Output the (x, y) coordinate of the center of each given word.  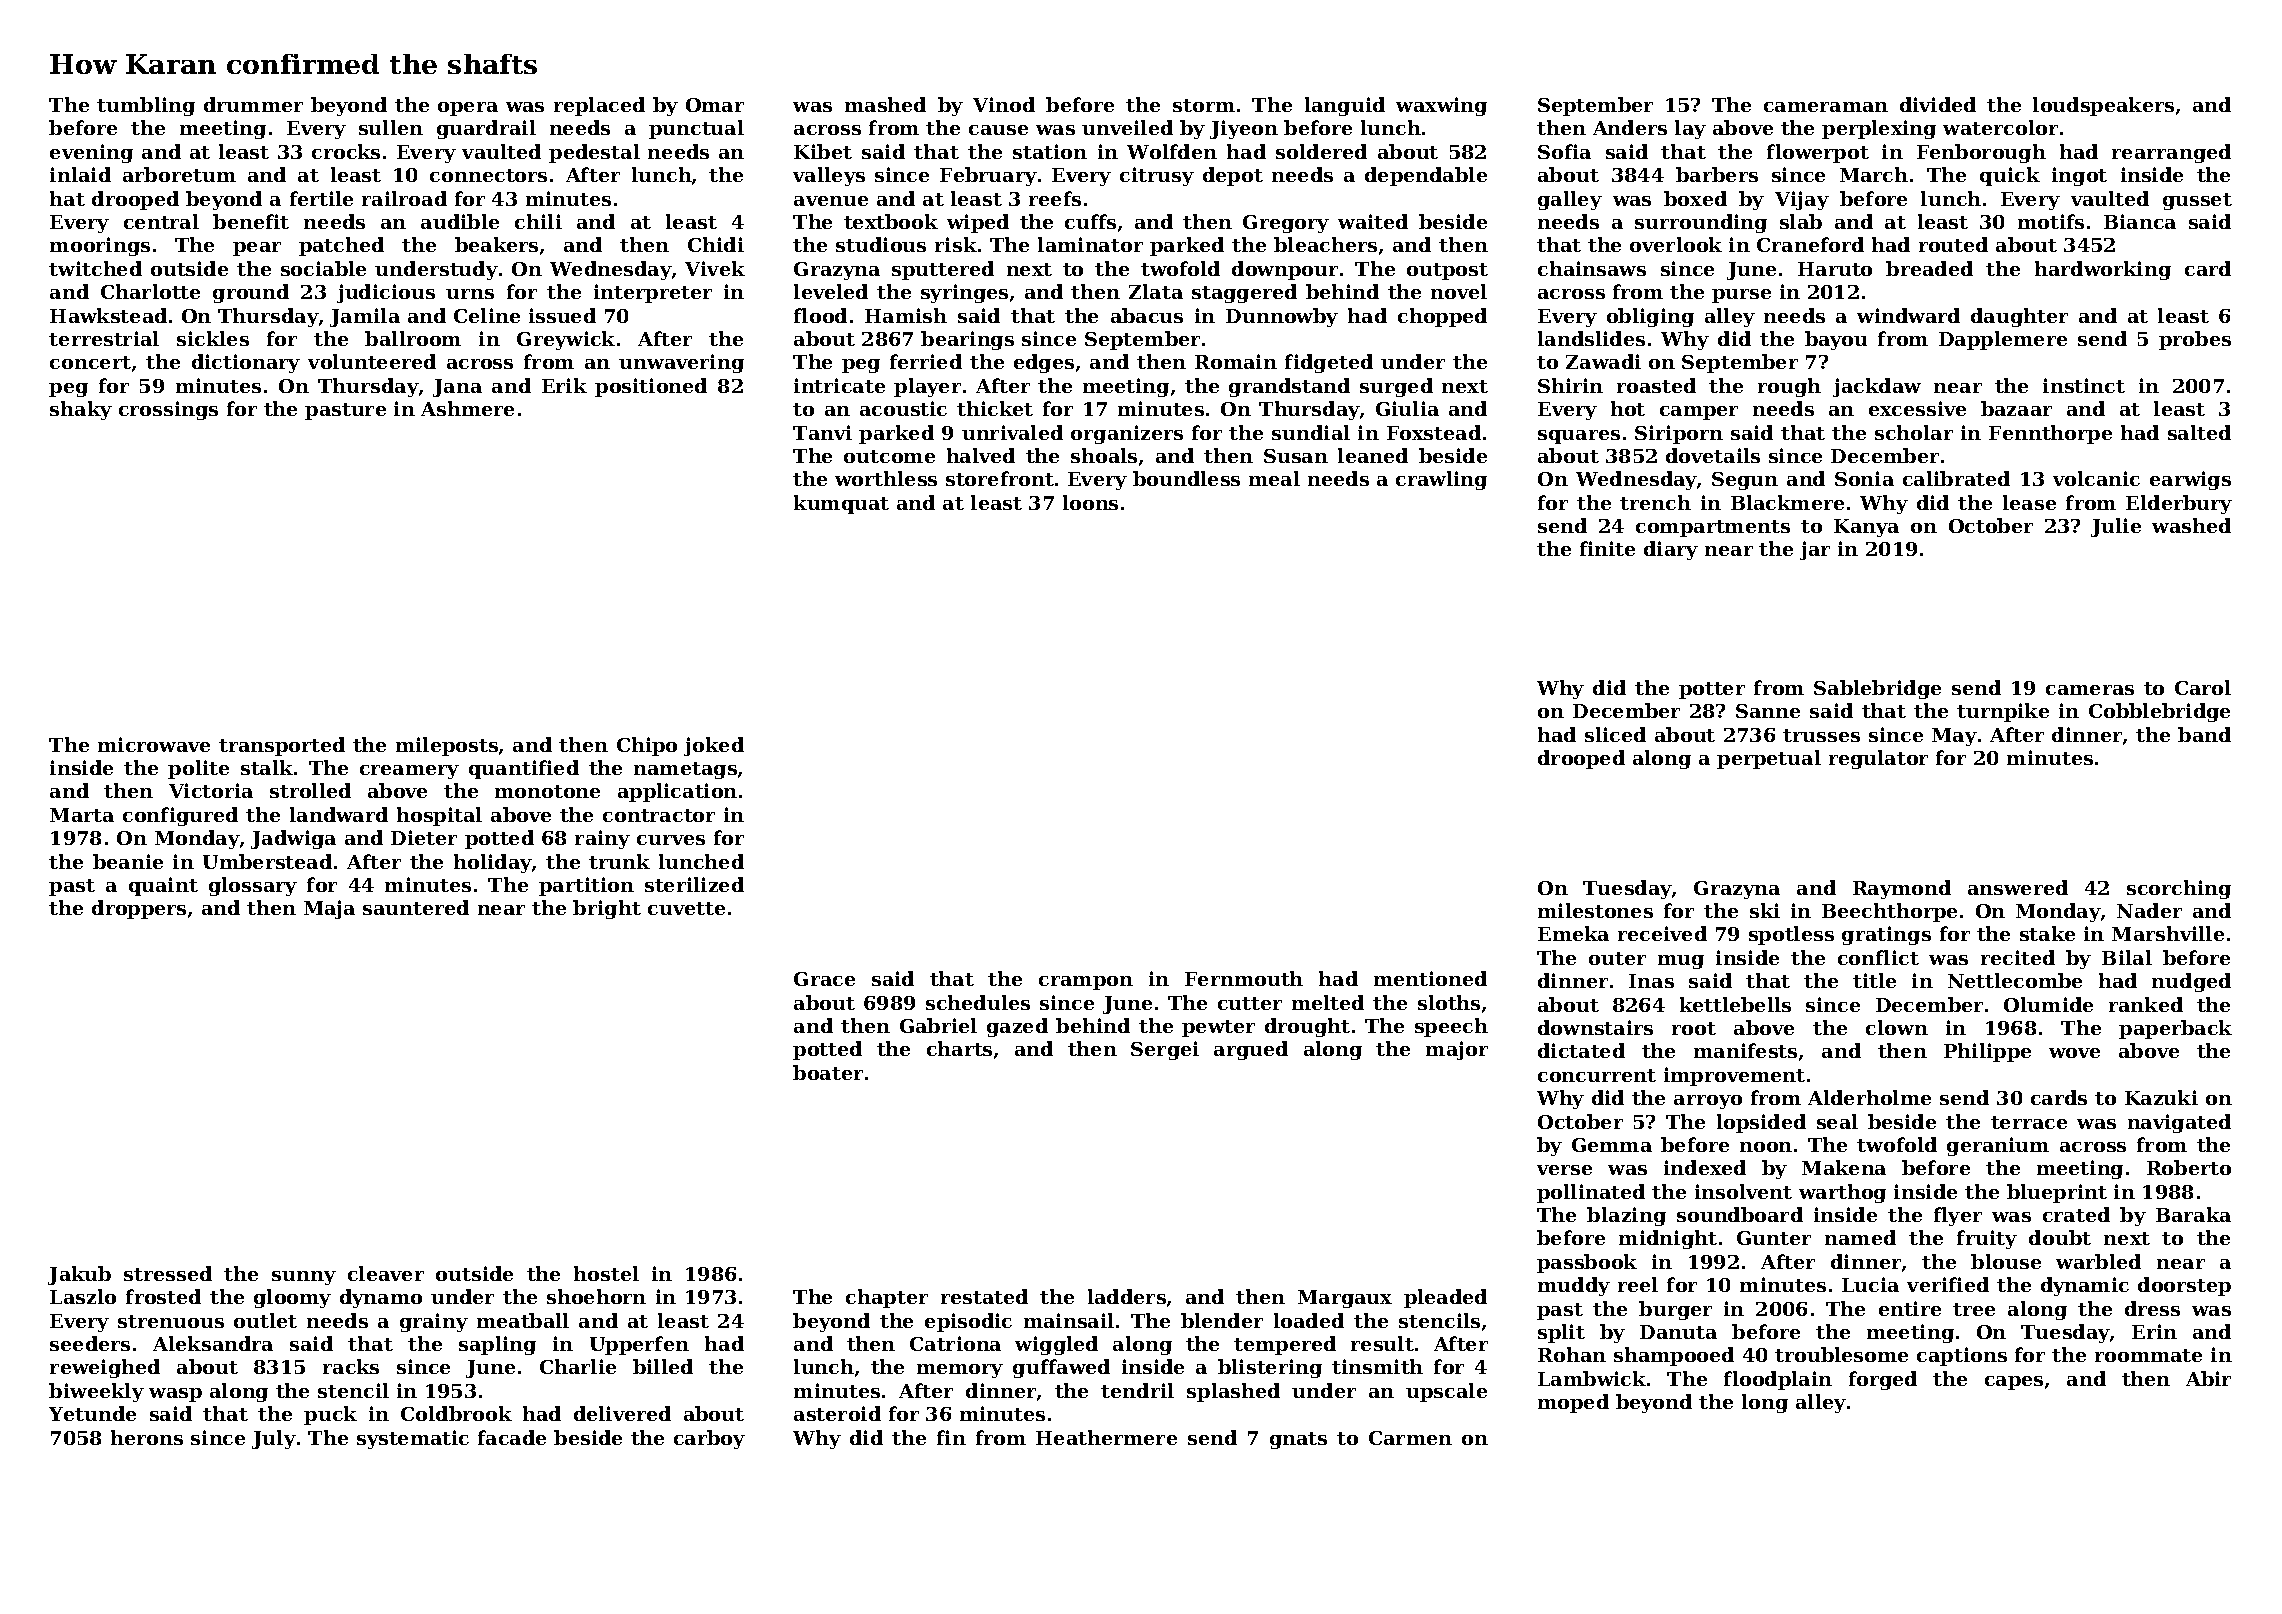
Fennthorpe (2050, 434)
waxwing (1441, 106)
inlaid (80, 174)
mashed (885, 104)
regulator (1878, 759)
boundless (1186, 478)
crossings (168, 410)
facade (512, 1437)
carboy (709, 1439)
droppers (139, 909)
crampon (1086, 983)
